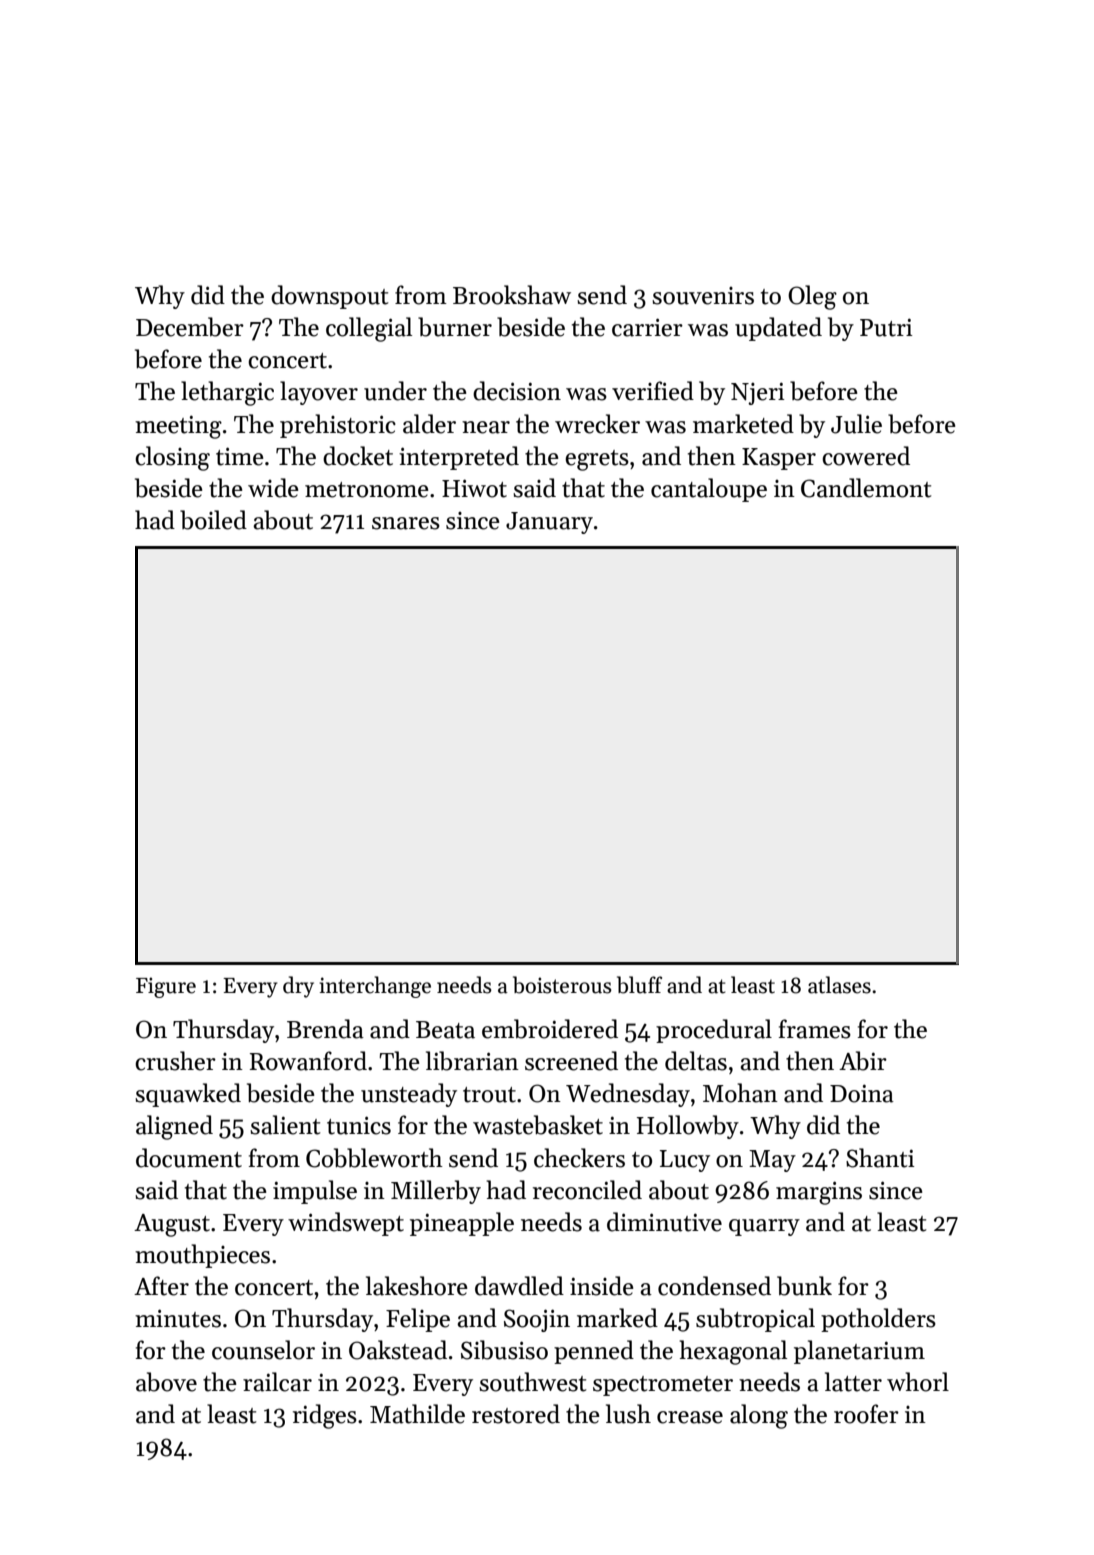  What do you see at coordinates (190, 327) in the document?
I see `December` at bounding box center [190, 327].
